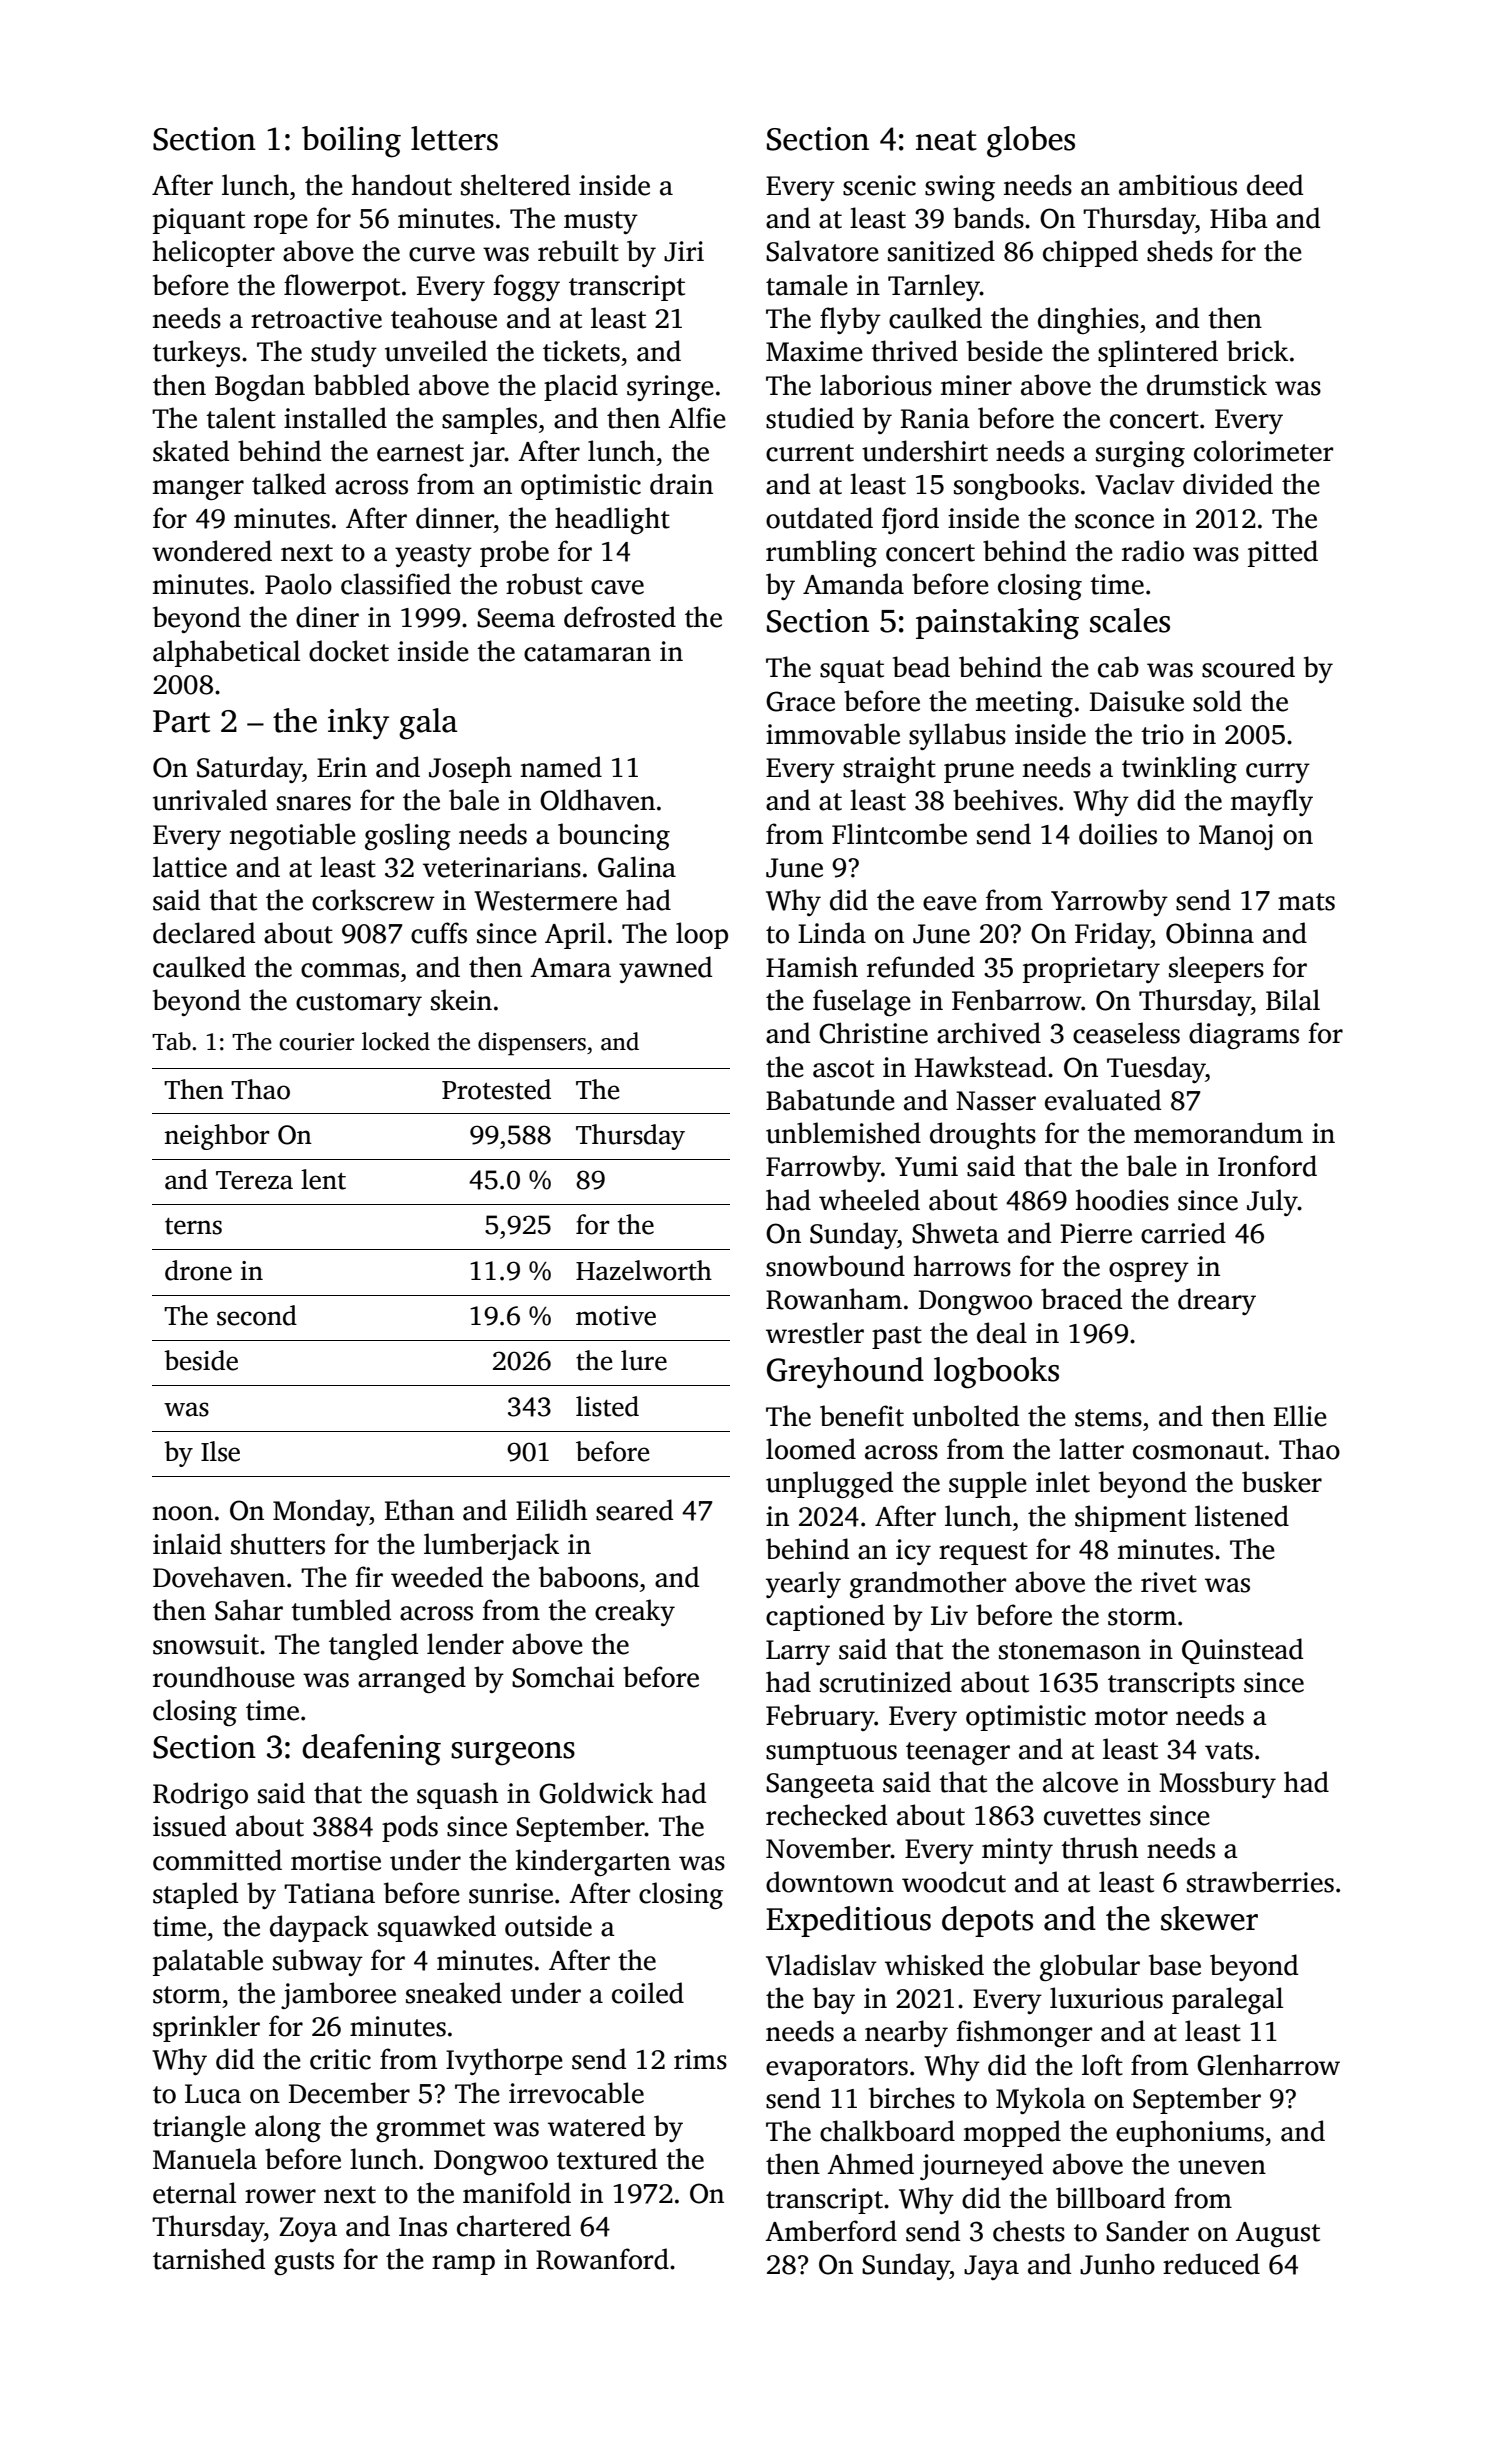  Describe the element at coordinates (199, 221) in the page. I see `piquant` at that location.
